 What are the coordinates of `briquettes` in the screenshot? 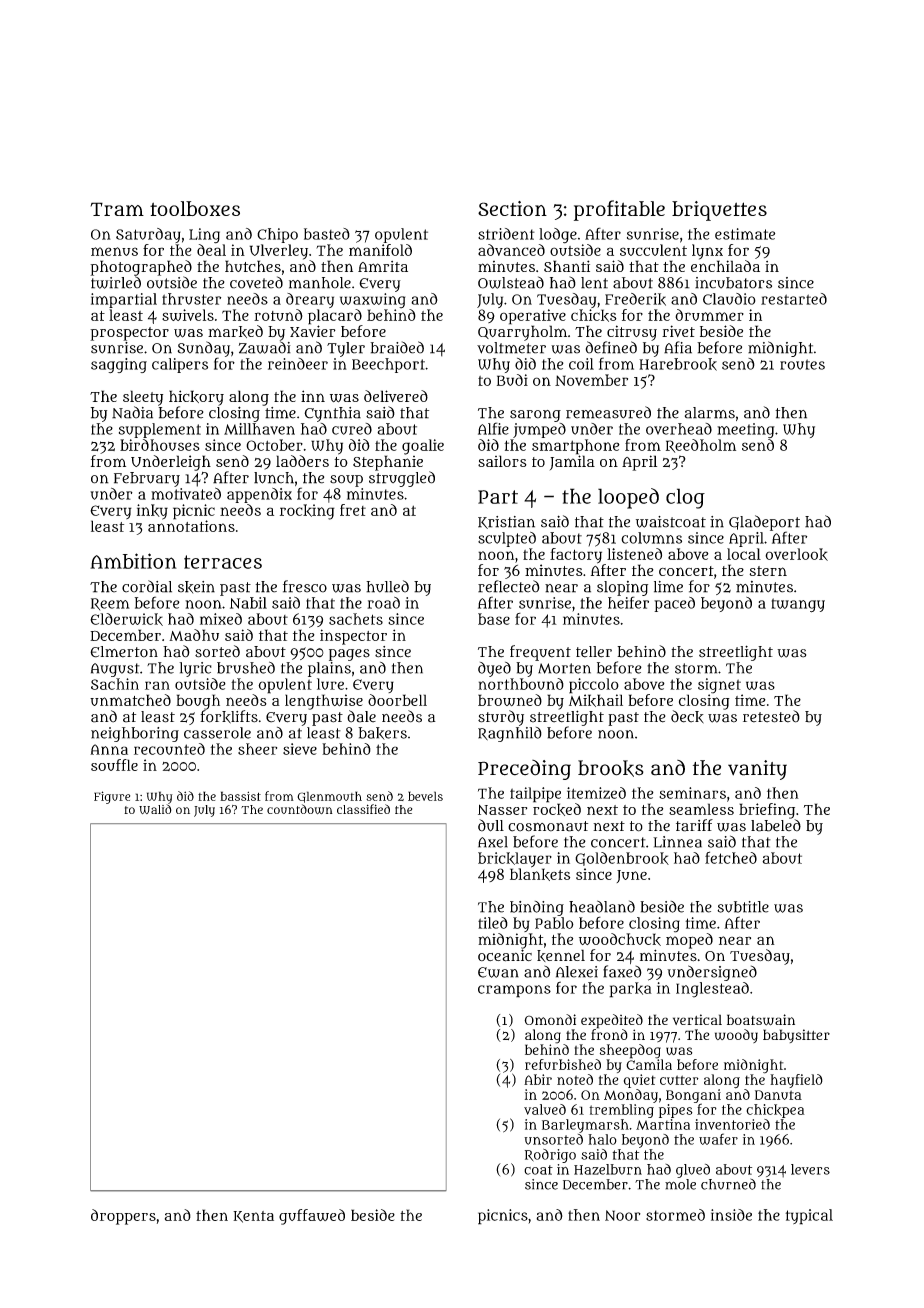 It's located at (719, 211).
